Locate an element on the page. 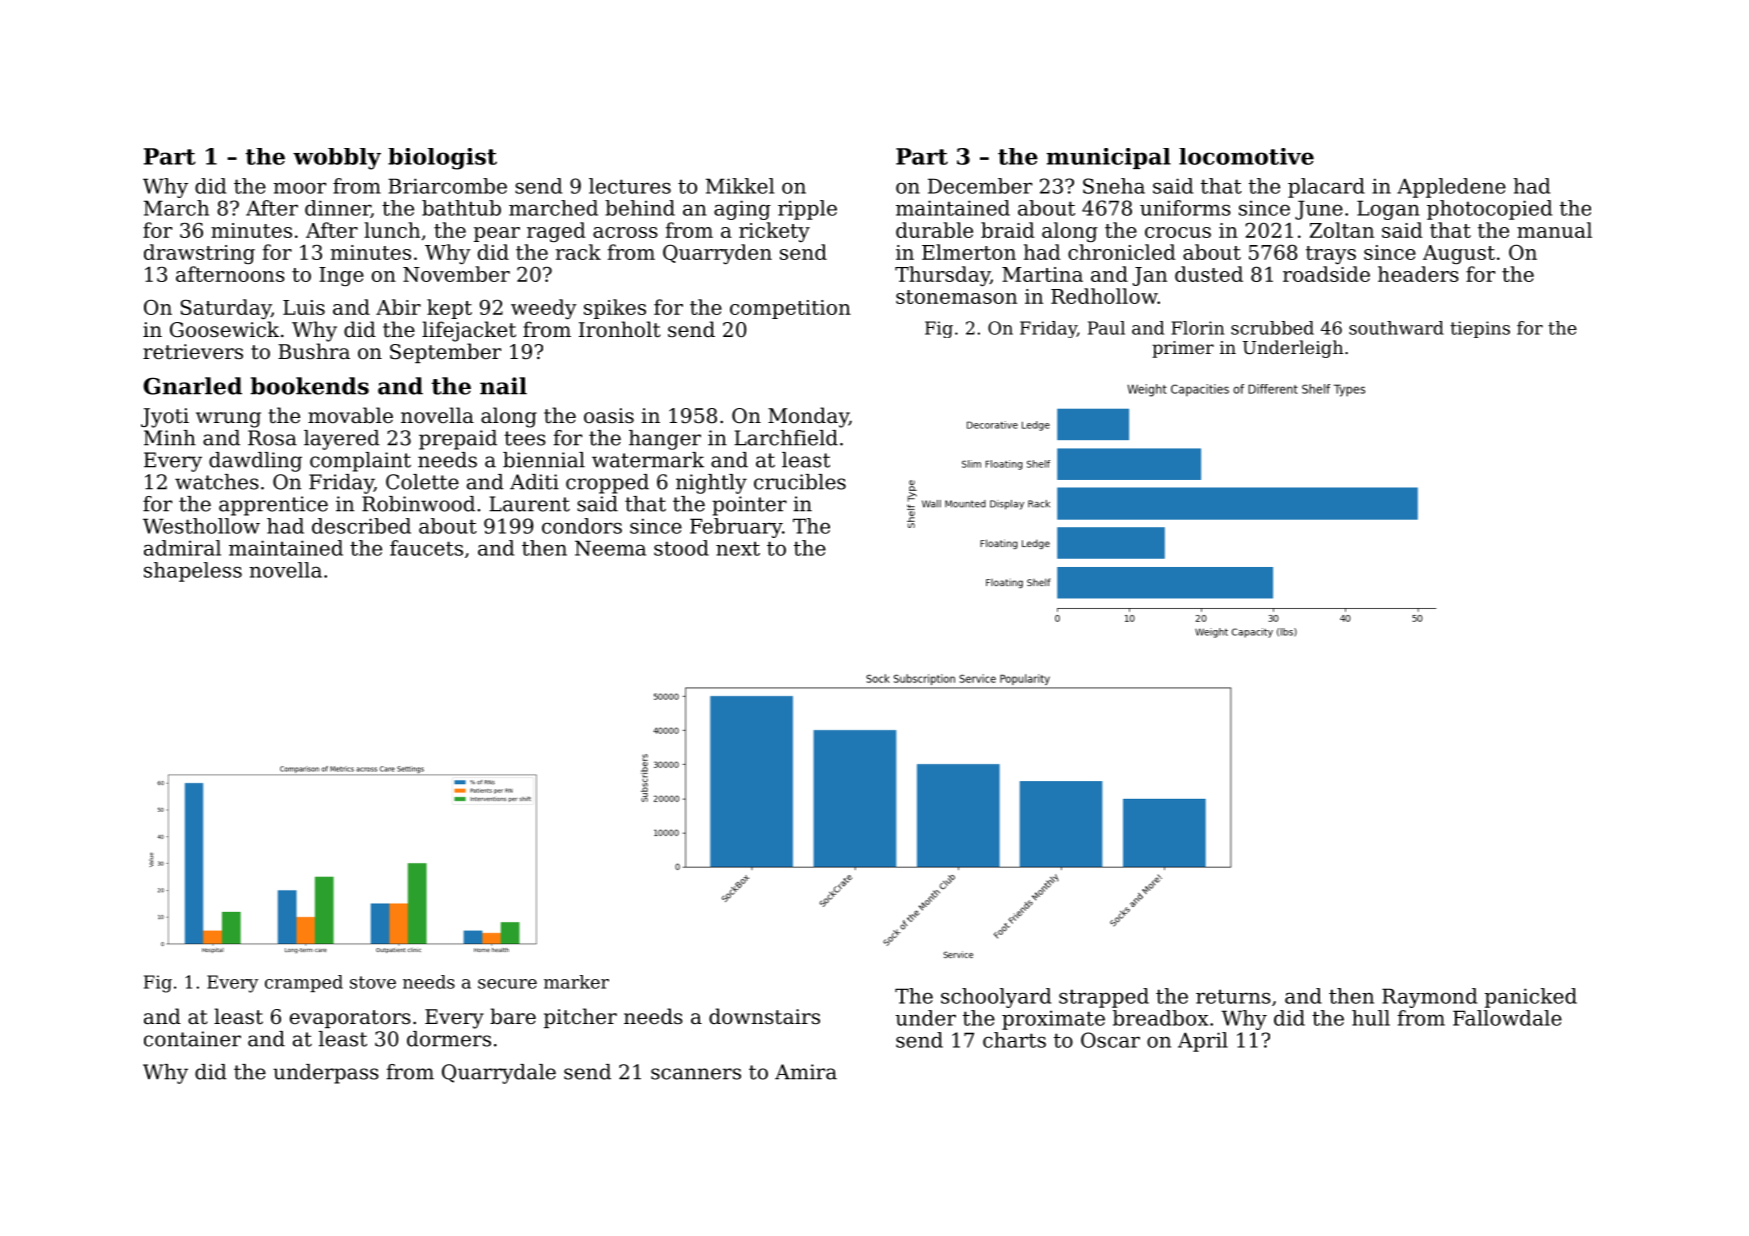  wrung is located at coordinates (228, 420).
